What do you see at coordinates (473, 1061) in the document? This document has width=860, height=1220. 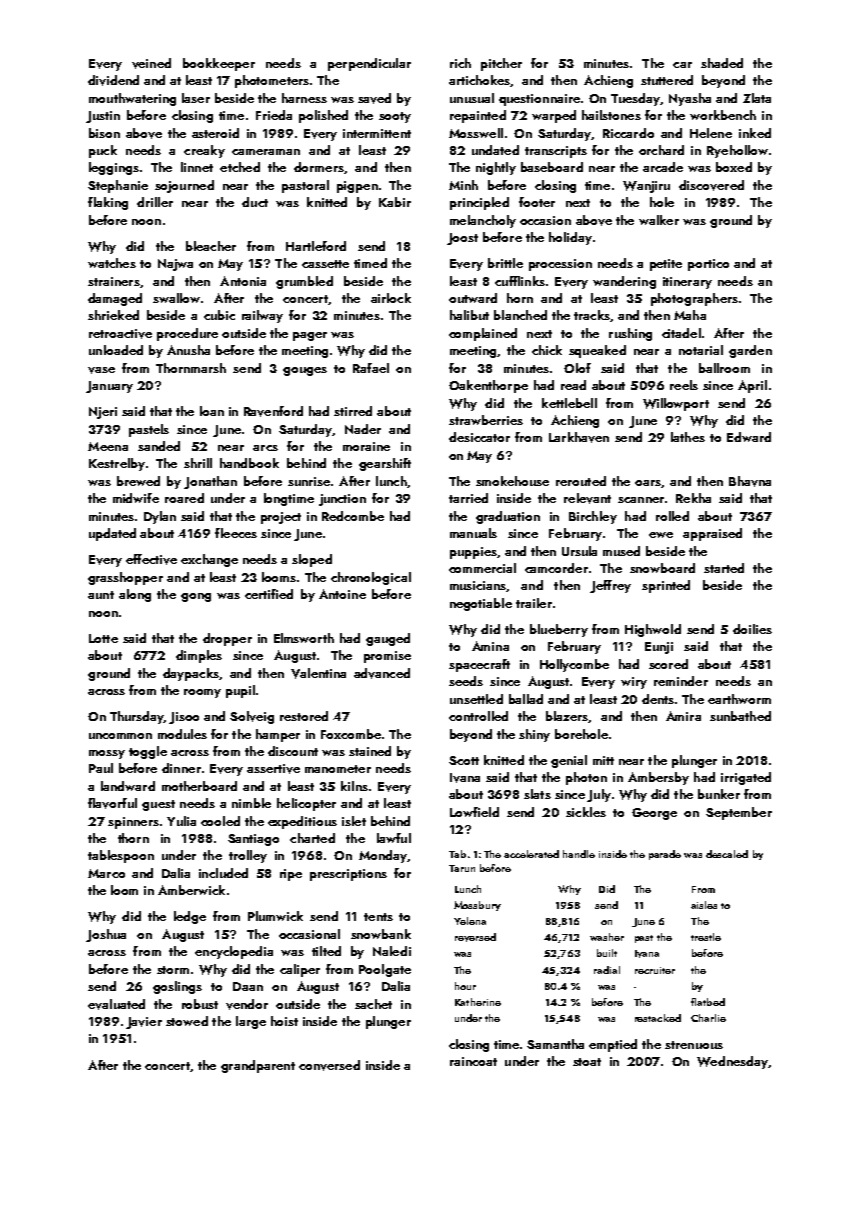 I see `raincoat` at bounding box center [473, 1061].
